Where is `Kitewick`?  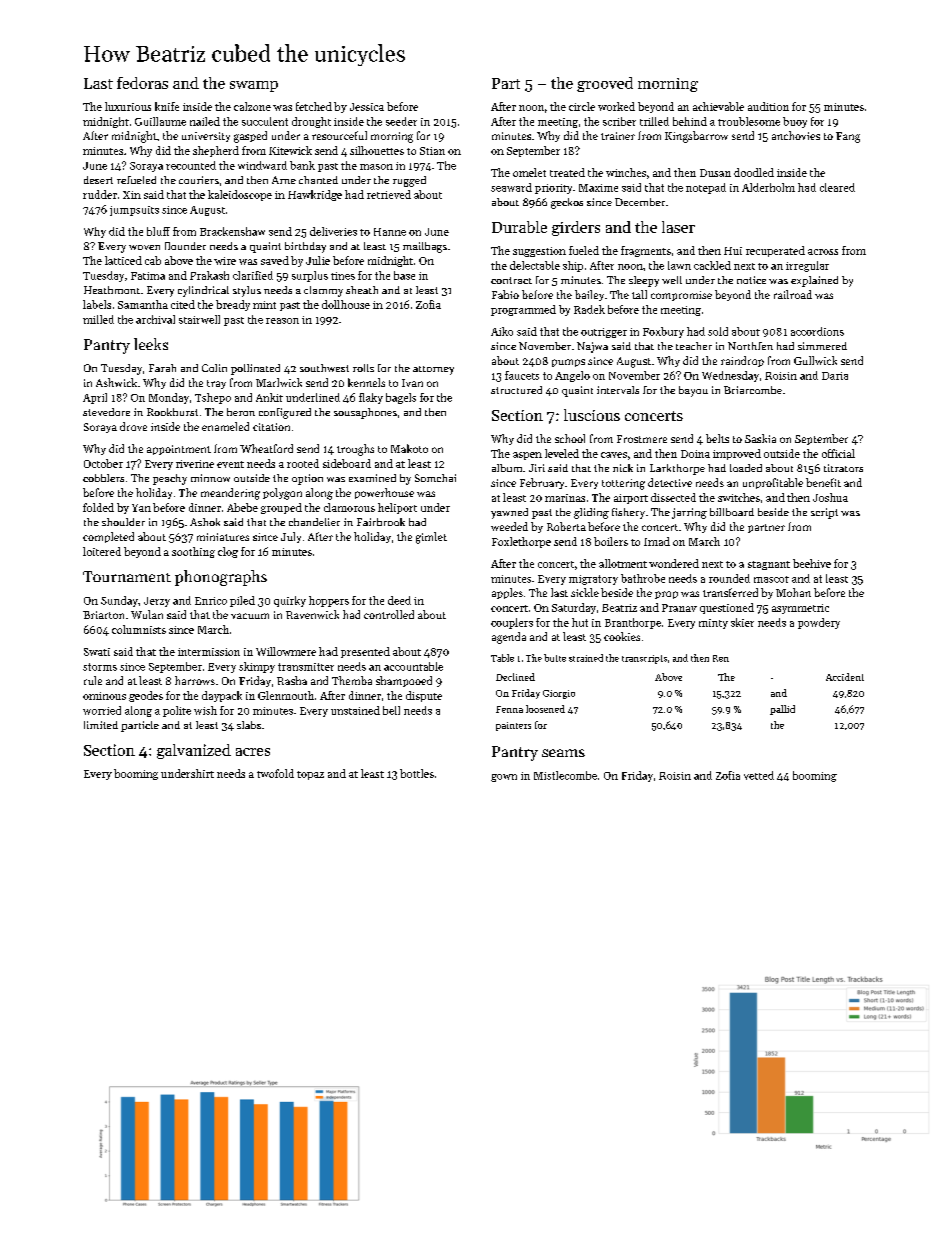
Kitewick is located at coordinates (290, 150).
